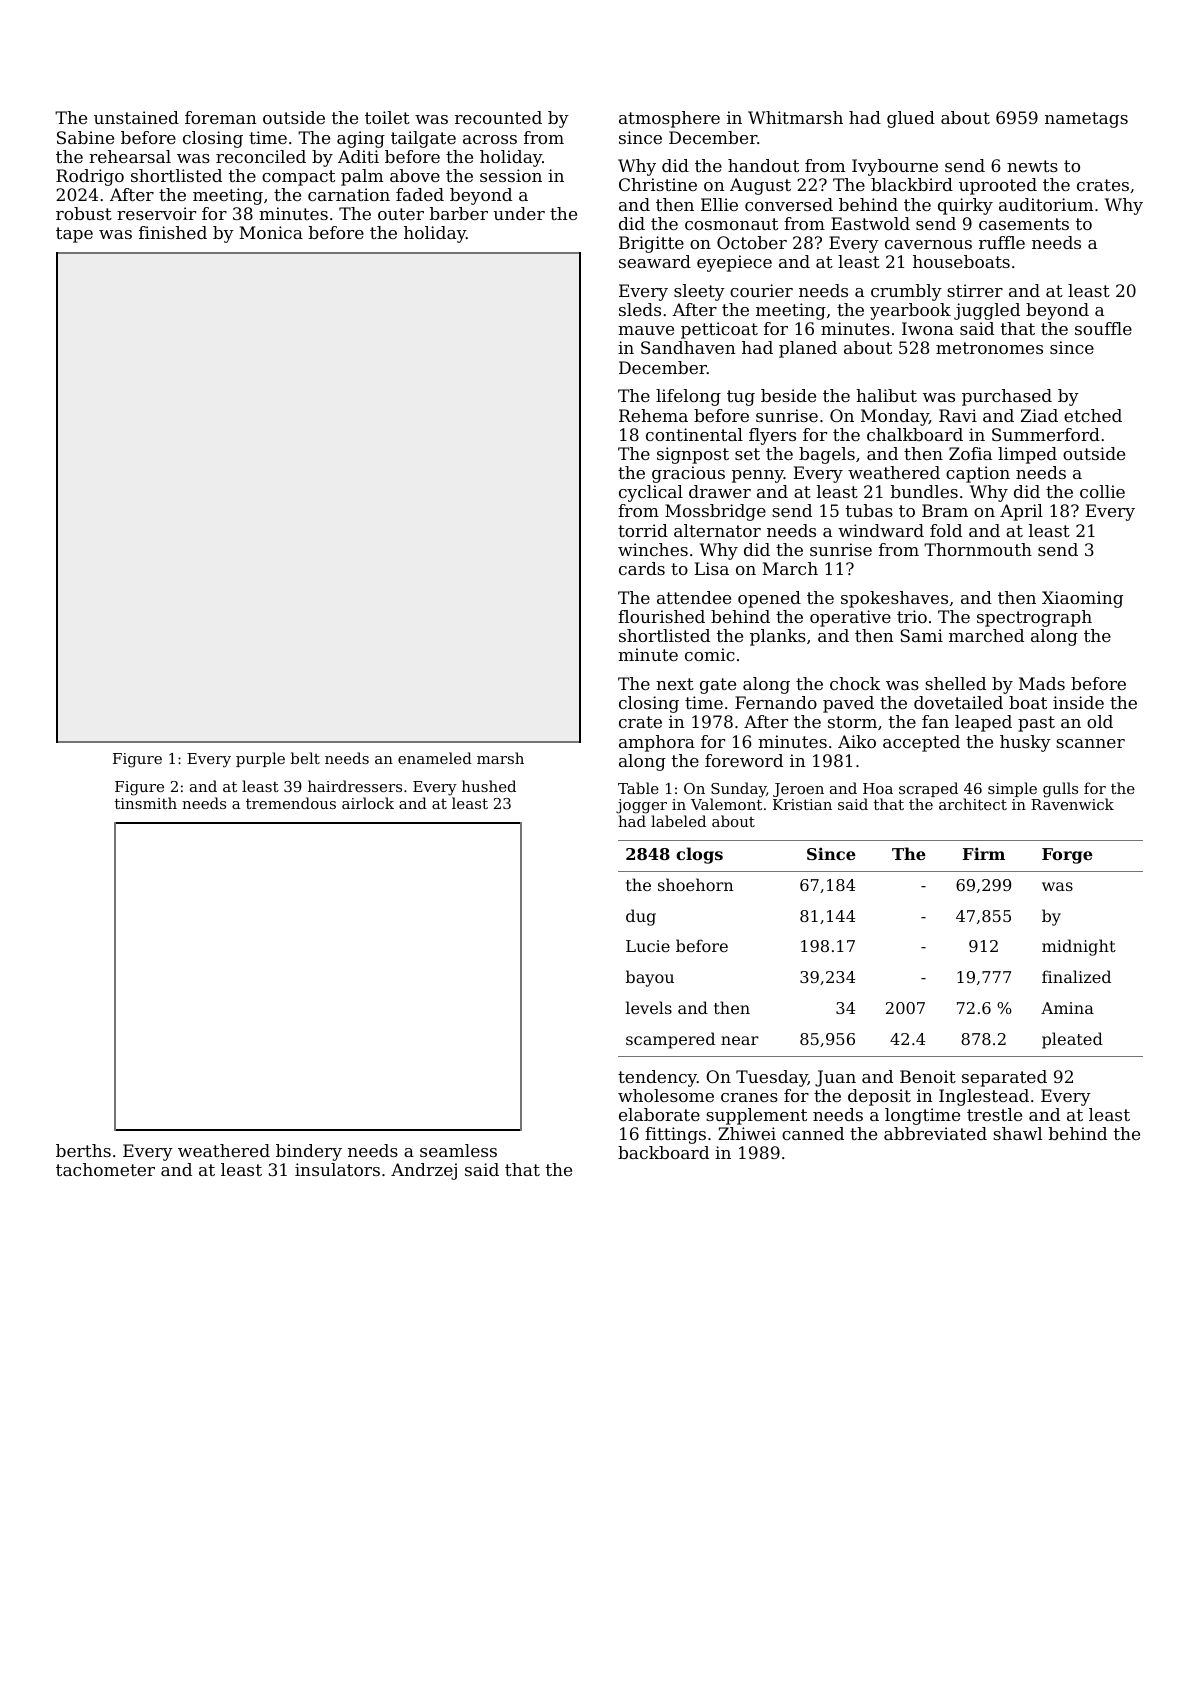  Describe the element at coordinates (458, 1150) in the screenshot. I see `seamless` at that location.
